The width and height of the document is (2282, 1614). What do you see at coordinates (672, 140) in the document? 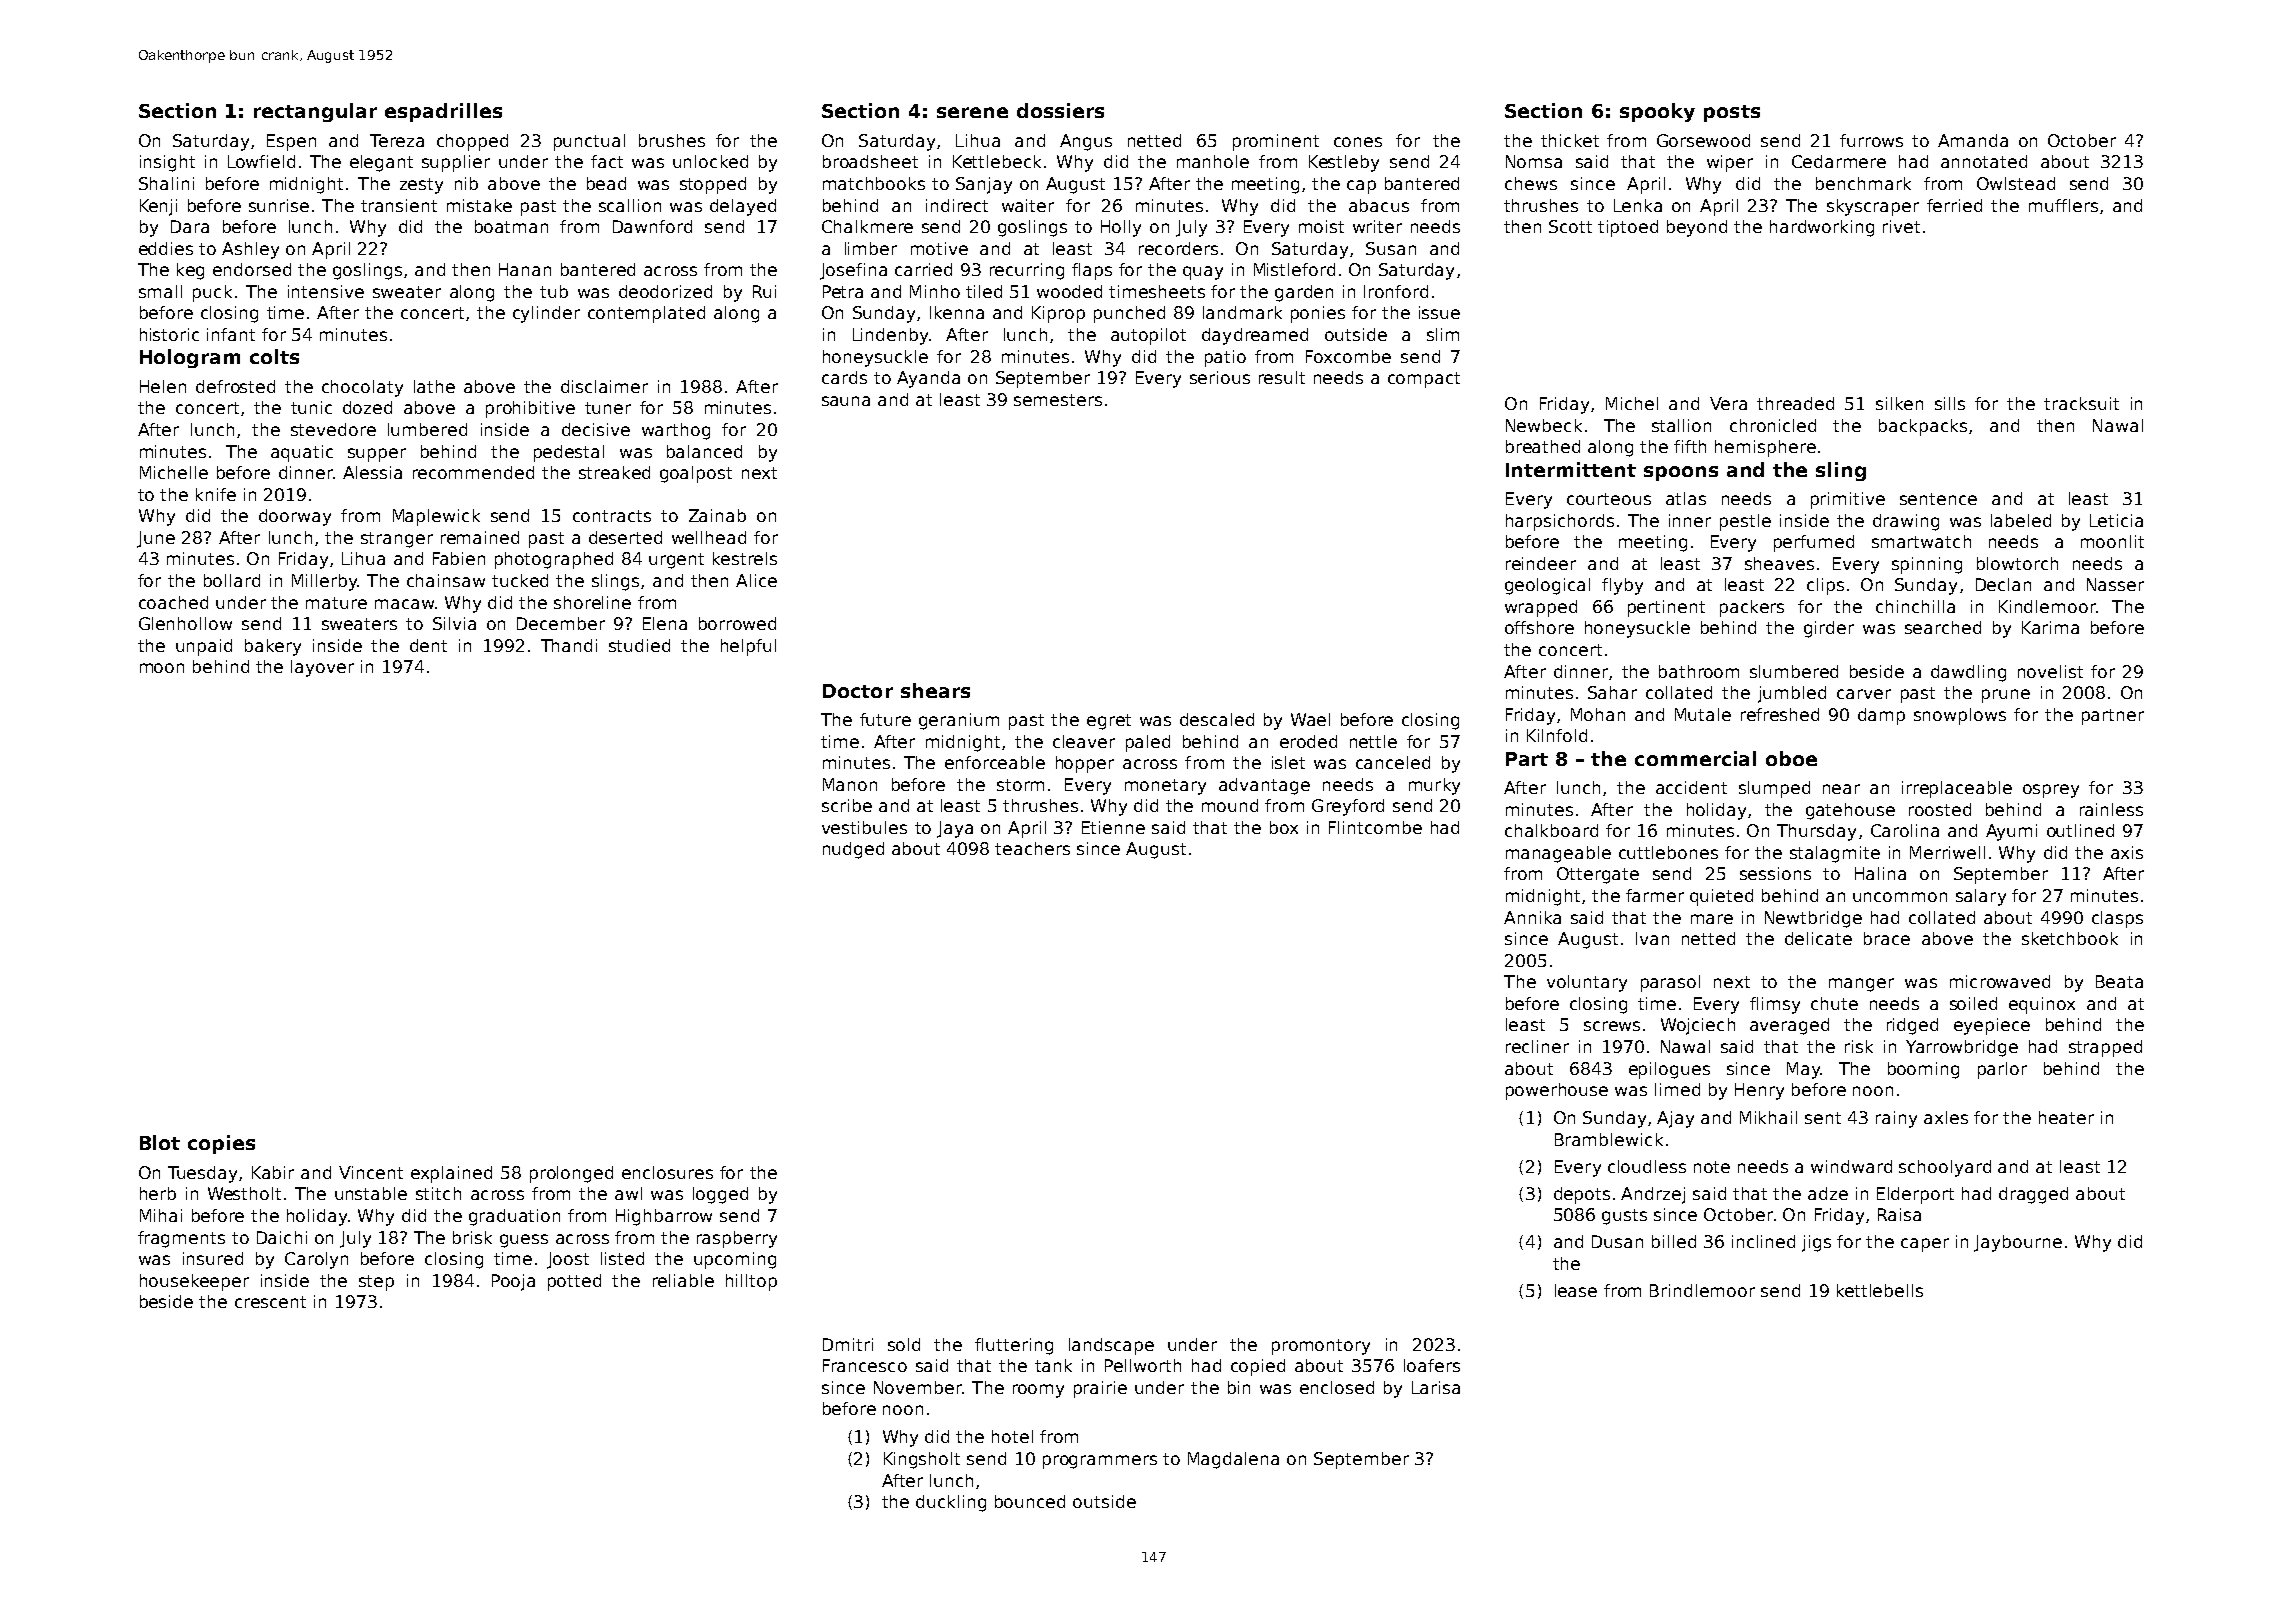
I see `brushes` at bounding box center [672, 140].
